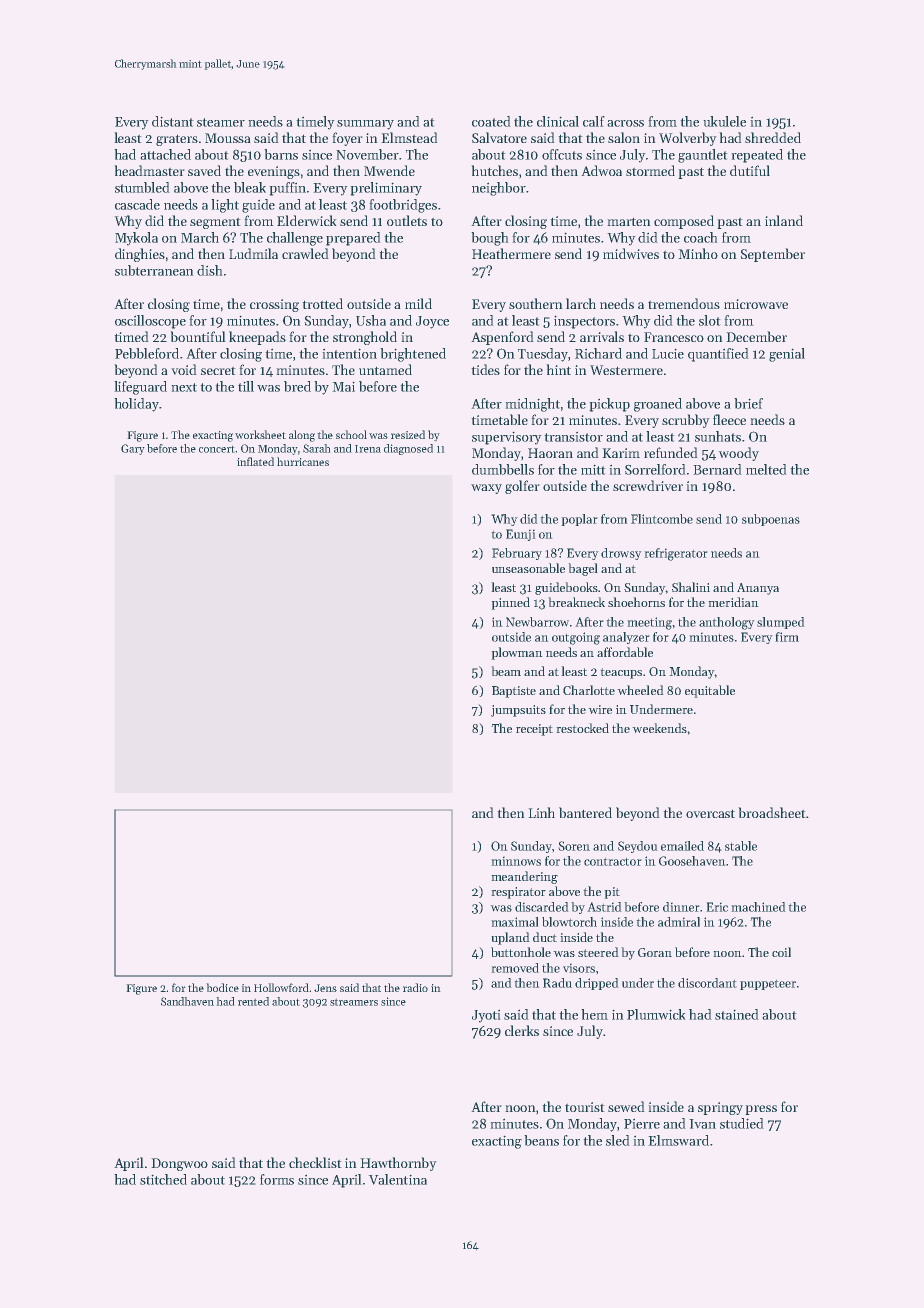 Image resolution: width=924 pixels, height=1308 pixels. What do you see at coordinates (228, 138) in the document?
I see `Moussa` at bounding box center [228, 138].
